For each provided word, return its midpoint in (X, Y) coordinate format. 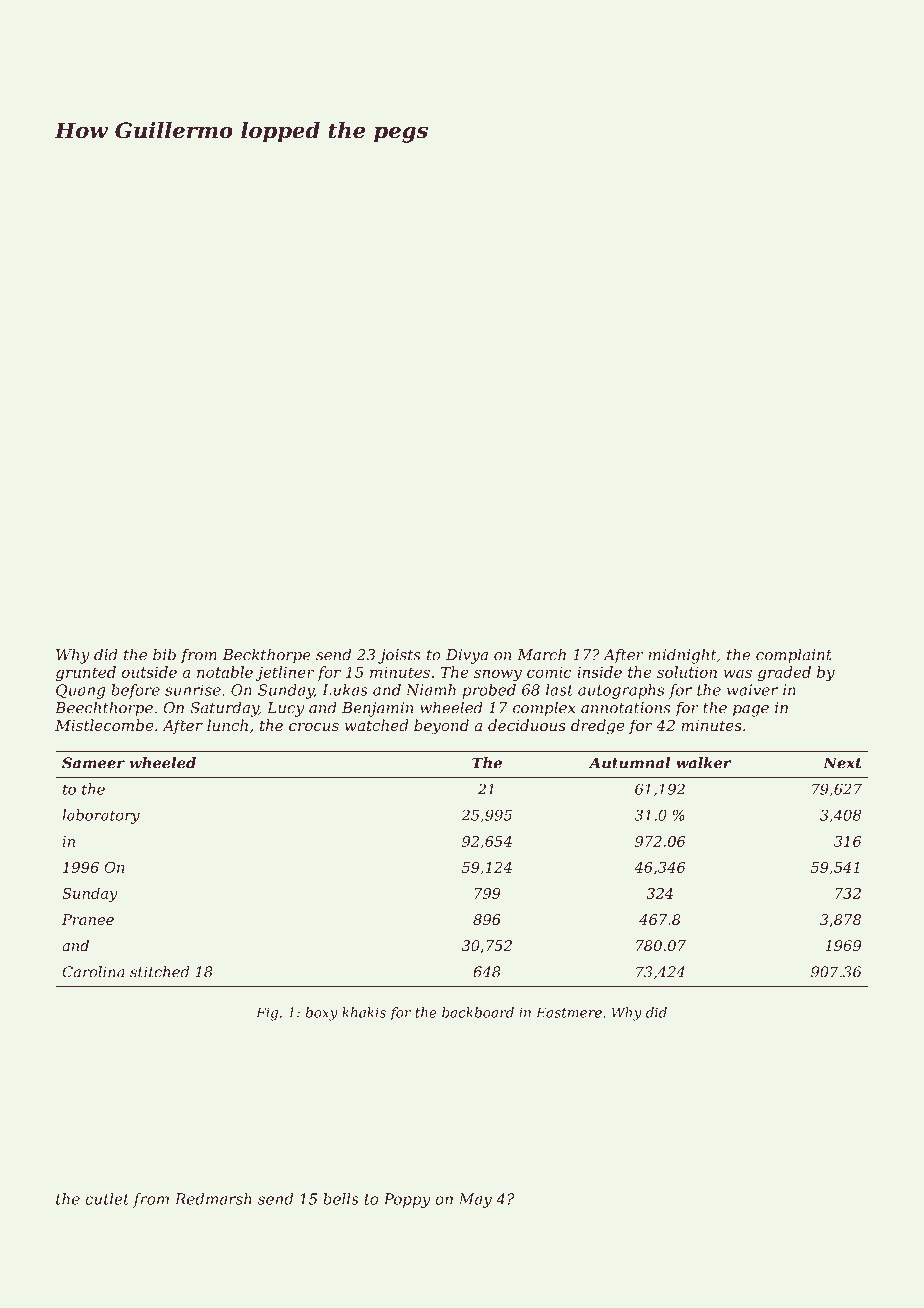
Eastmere (569, 1012)
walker (703, 763)
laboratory (101, 816)
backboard (478, 1012)
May (475, 1200)
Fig (267, 1014)
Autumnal (629, 763)
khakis (364, 1012)
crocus (314, 727)
